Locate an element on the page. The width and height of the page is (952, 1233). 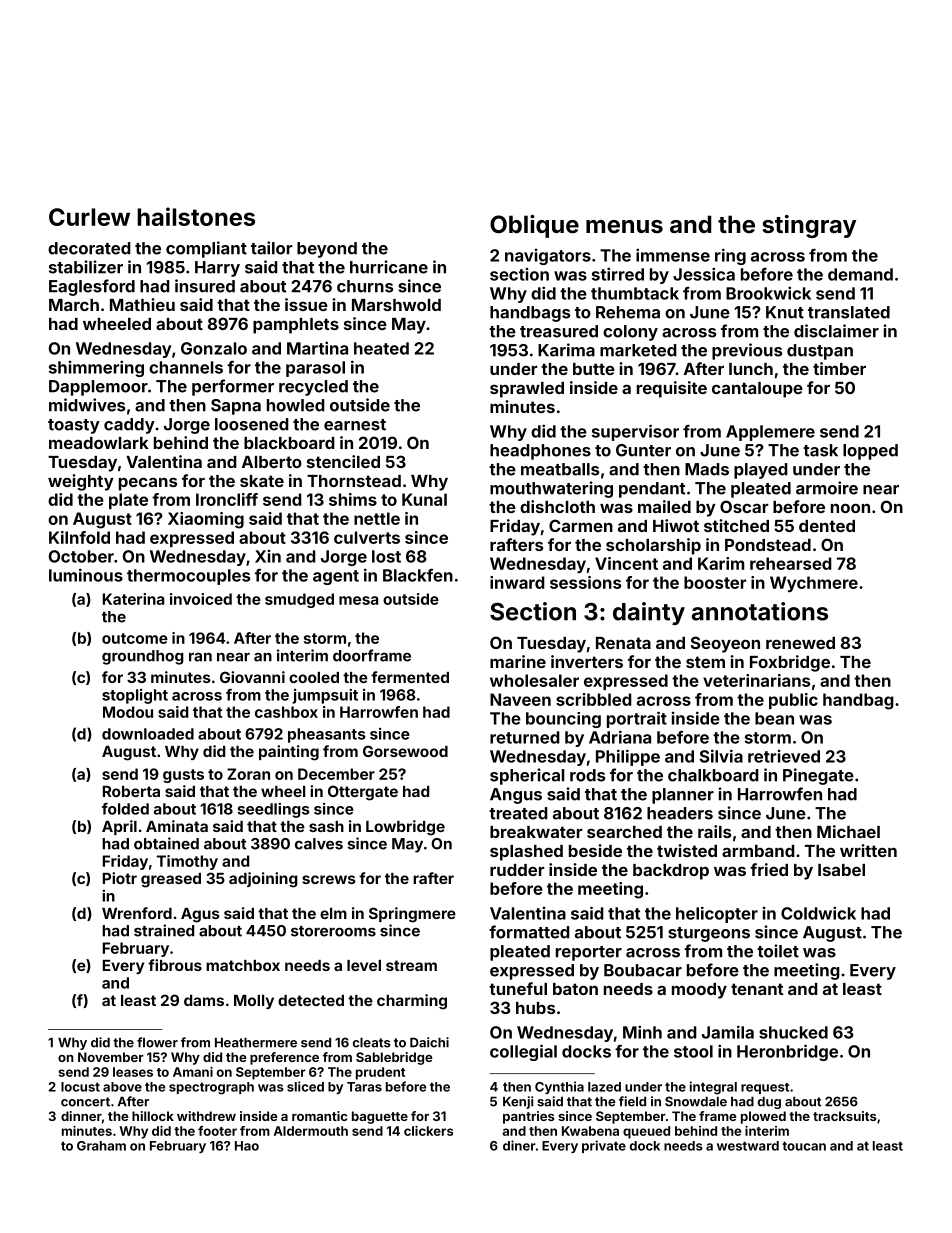
Piotr is located at coordinates (120, 878).
